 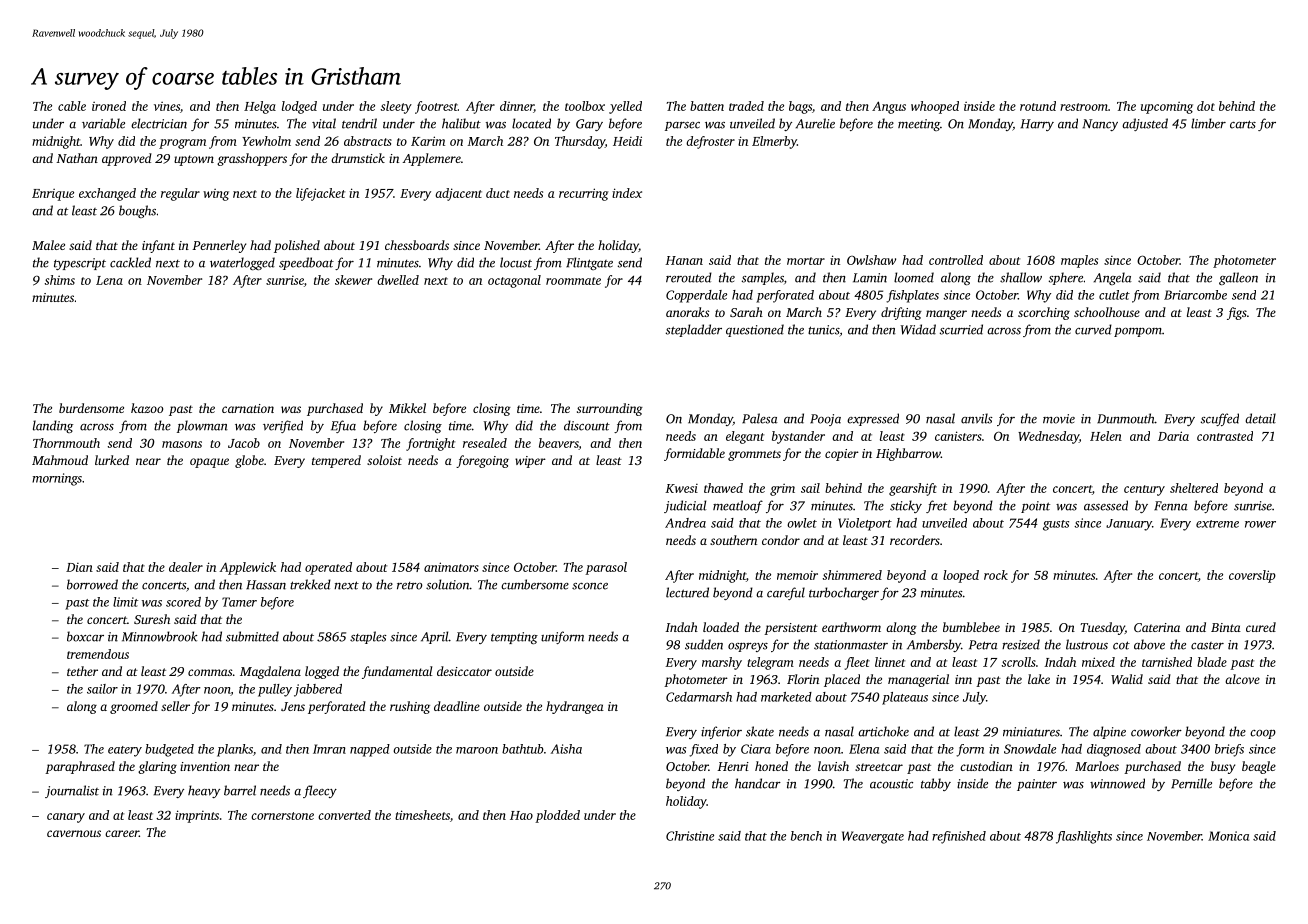 What do you see at coordinates (1084, 107) in the document?
I see `restroom` at bounding box center [1084, 107].
